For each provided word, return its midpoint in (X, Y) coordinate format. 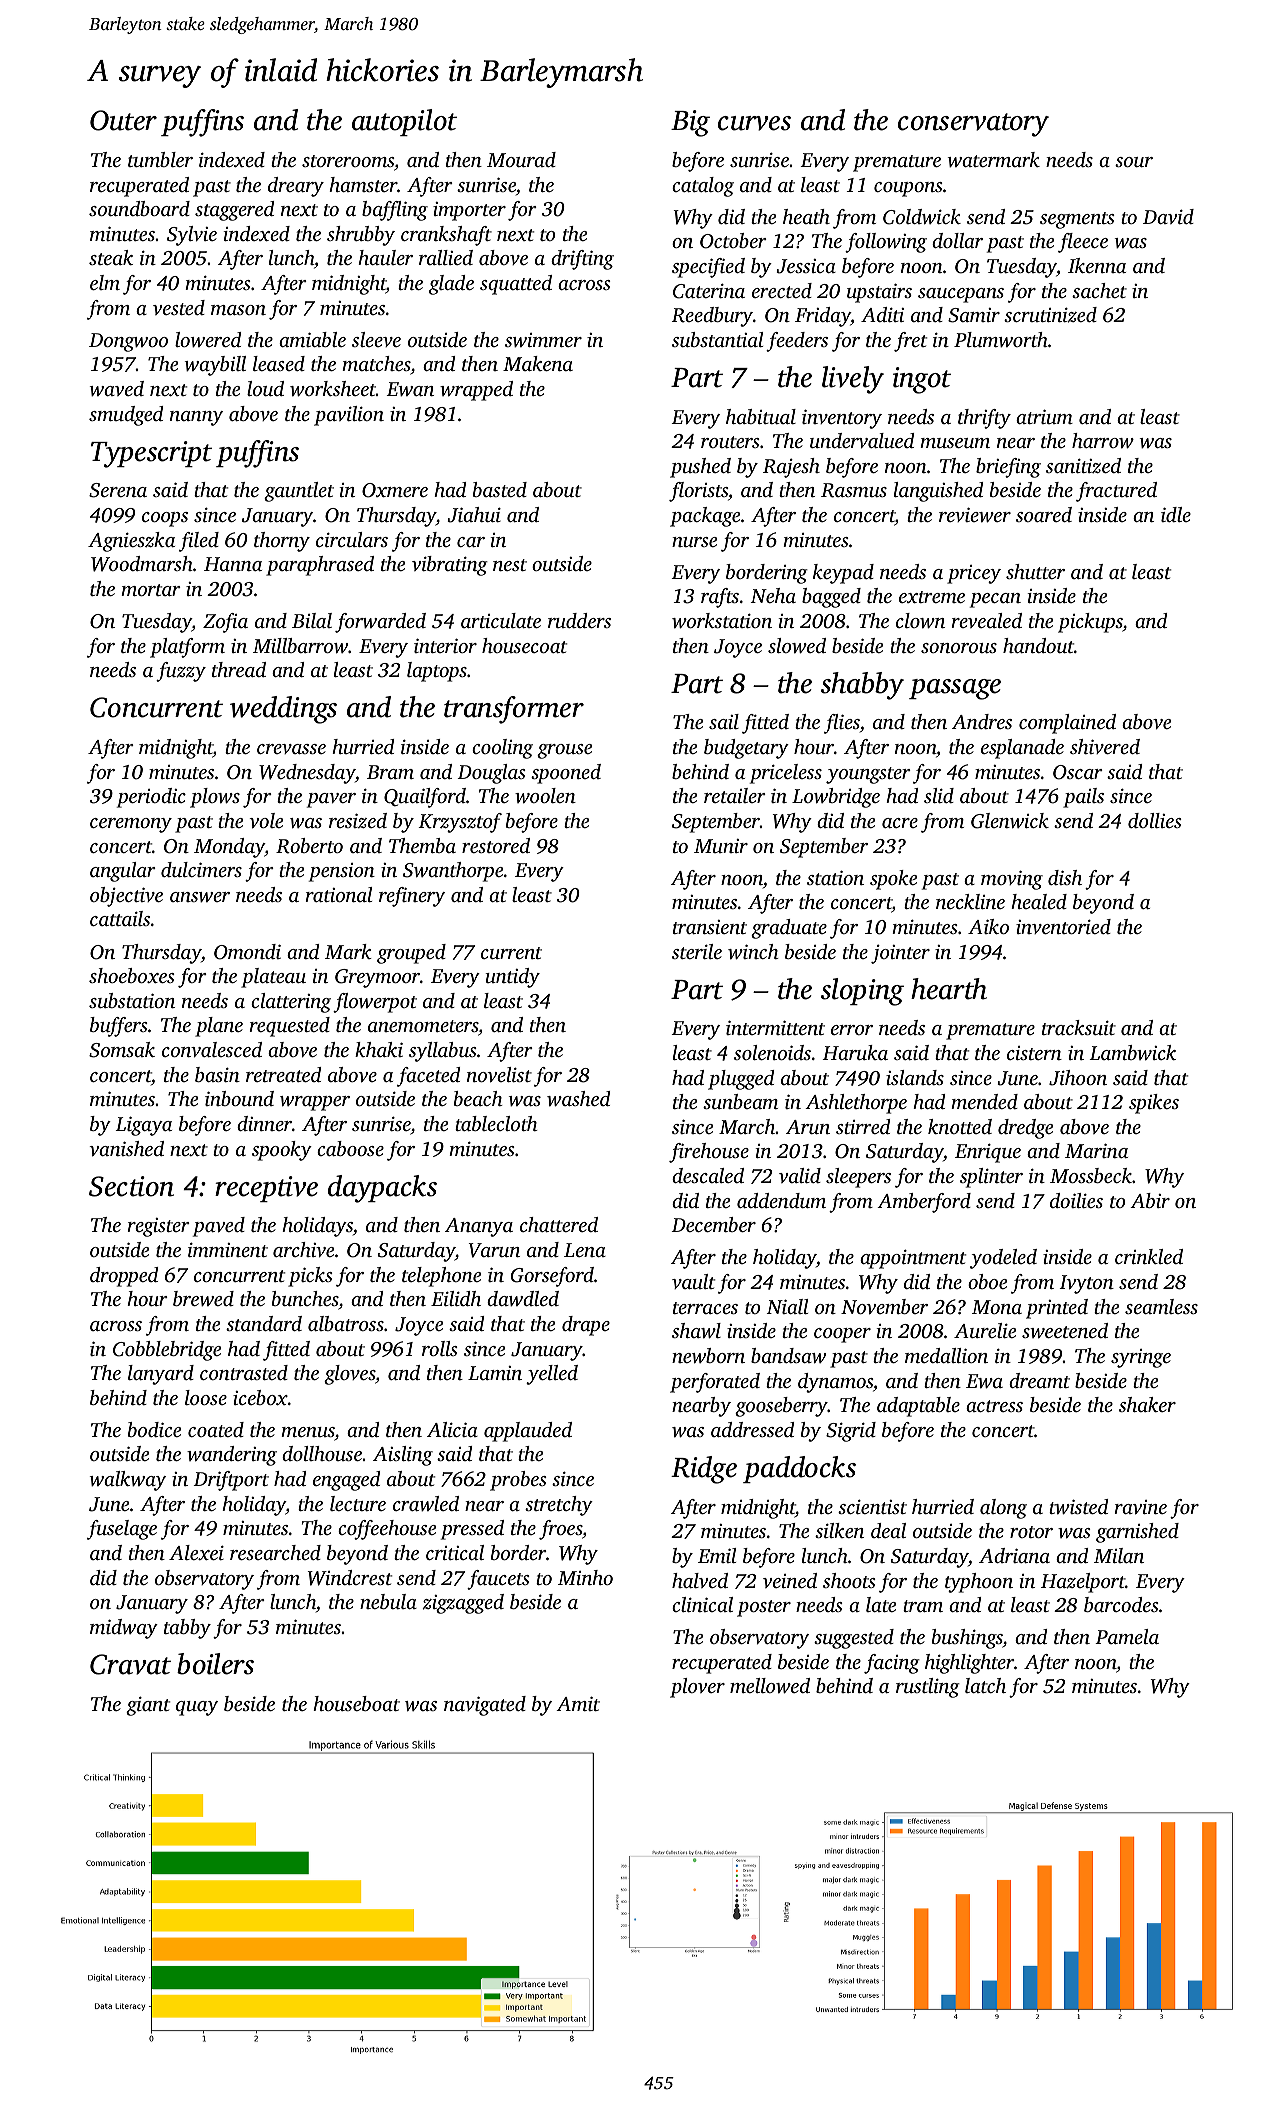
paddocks (799, 1469)
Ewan (410, 389)
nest (510, 565)
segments (1077, 220)
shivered (1105, 746)
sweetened (1065, 1331)
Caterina (709, 291)
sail (724, 721)
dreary (296, 187)
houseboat (356, 1703)
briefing (1008, 468)
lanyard (161, 1375)
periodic (151, 798)
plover (697, 1688)
